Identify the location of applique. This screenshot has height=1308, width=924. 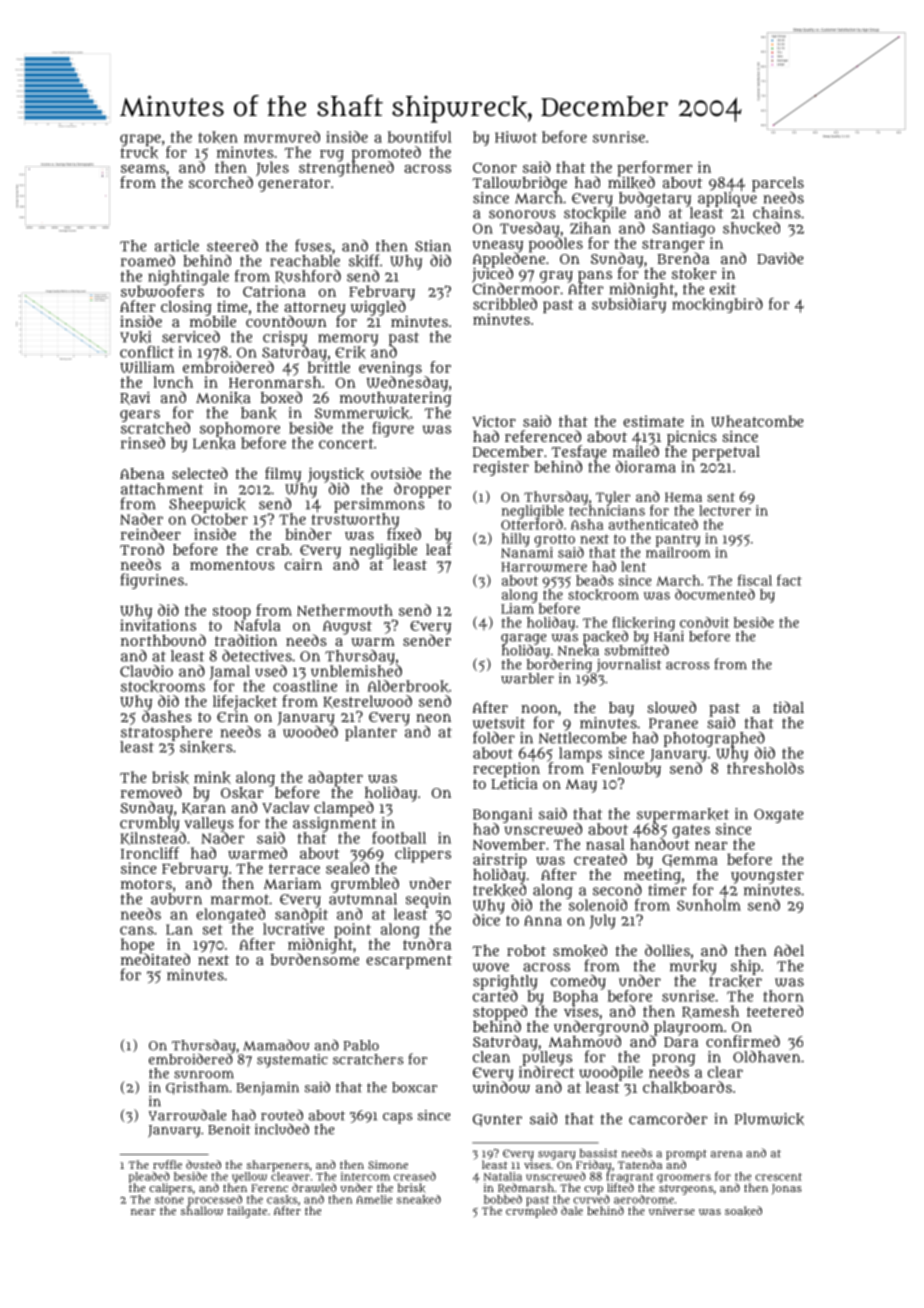
(727, 199).
